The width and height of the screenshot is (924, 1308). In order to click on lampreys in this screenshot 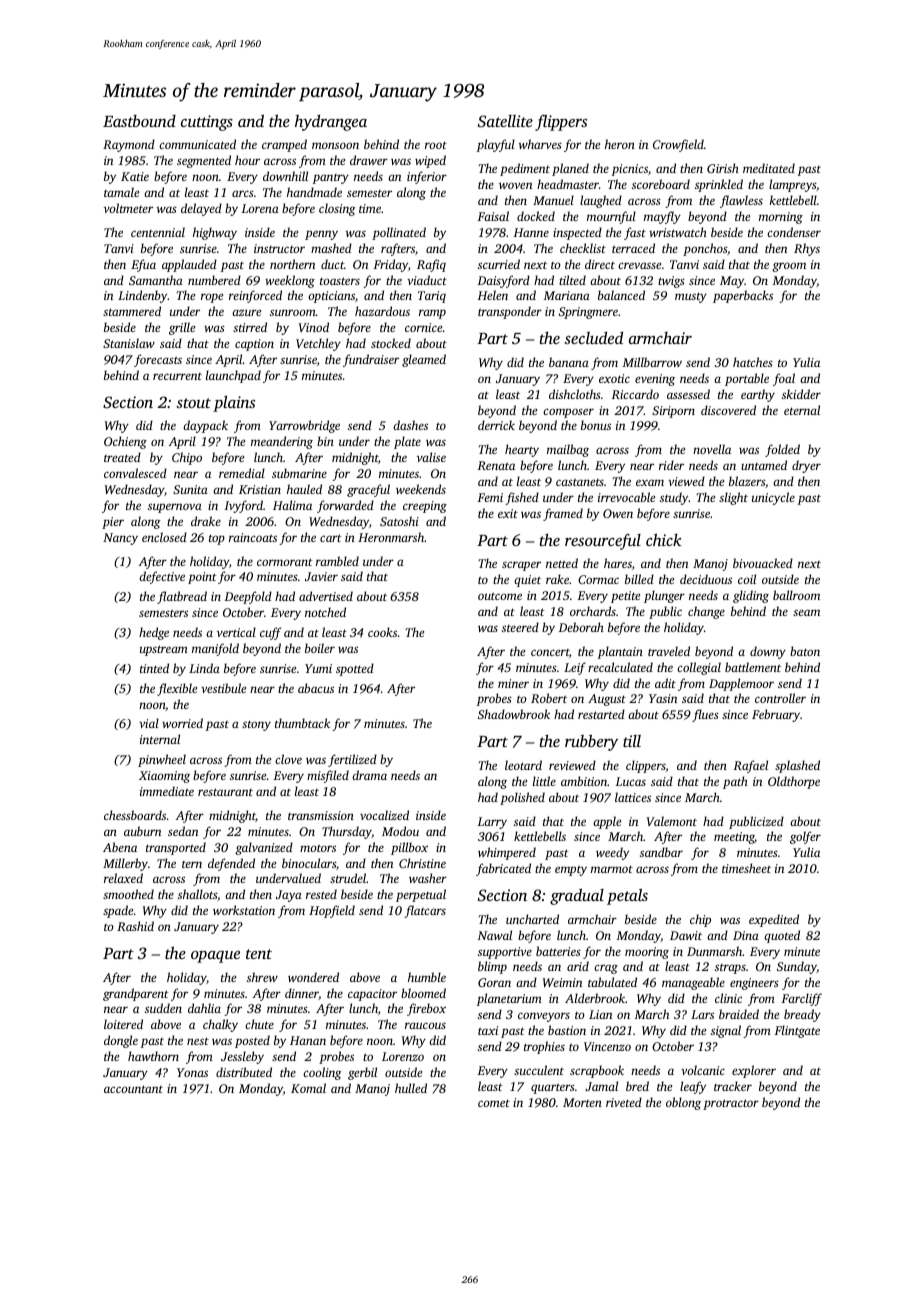, I will do `click(792, 185)`.
